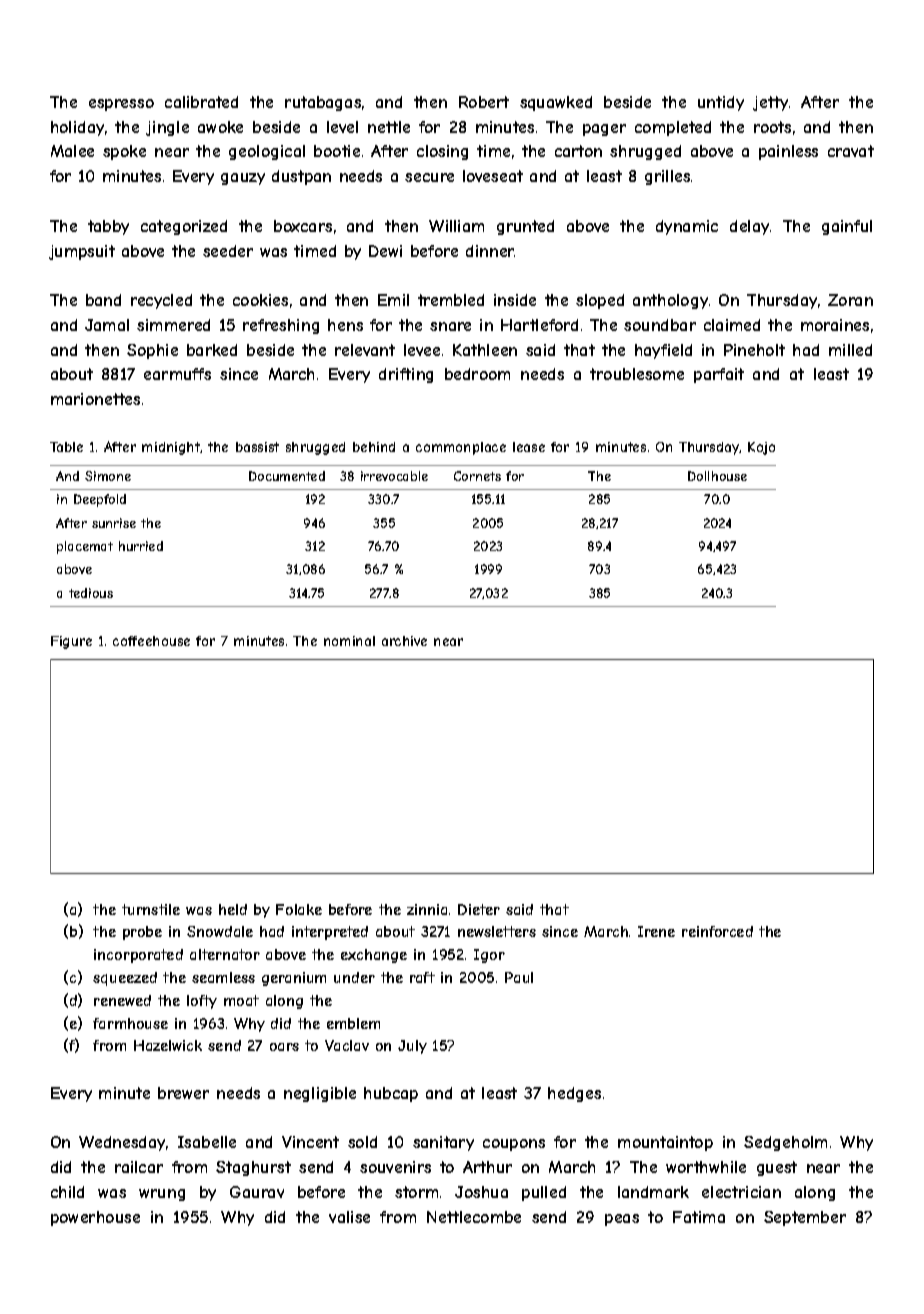 This screenshot has height=1314, width=924. Describe the element at coordinates (394, 476) in the screenshot. I see `irrevocable` at that location.
